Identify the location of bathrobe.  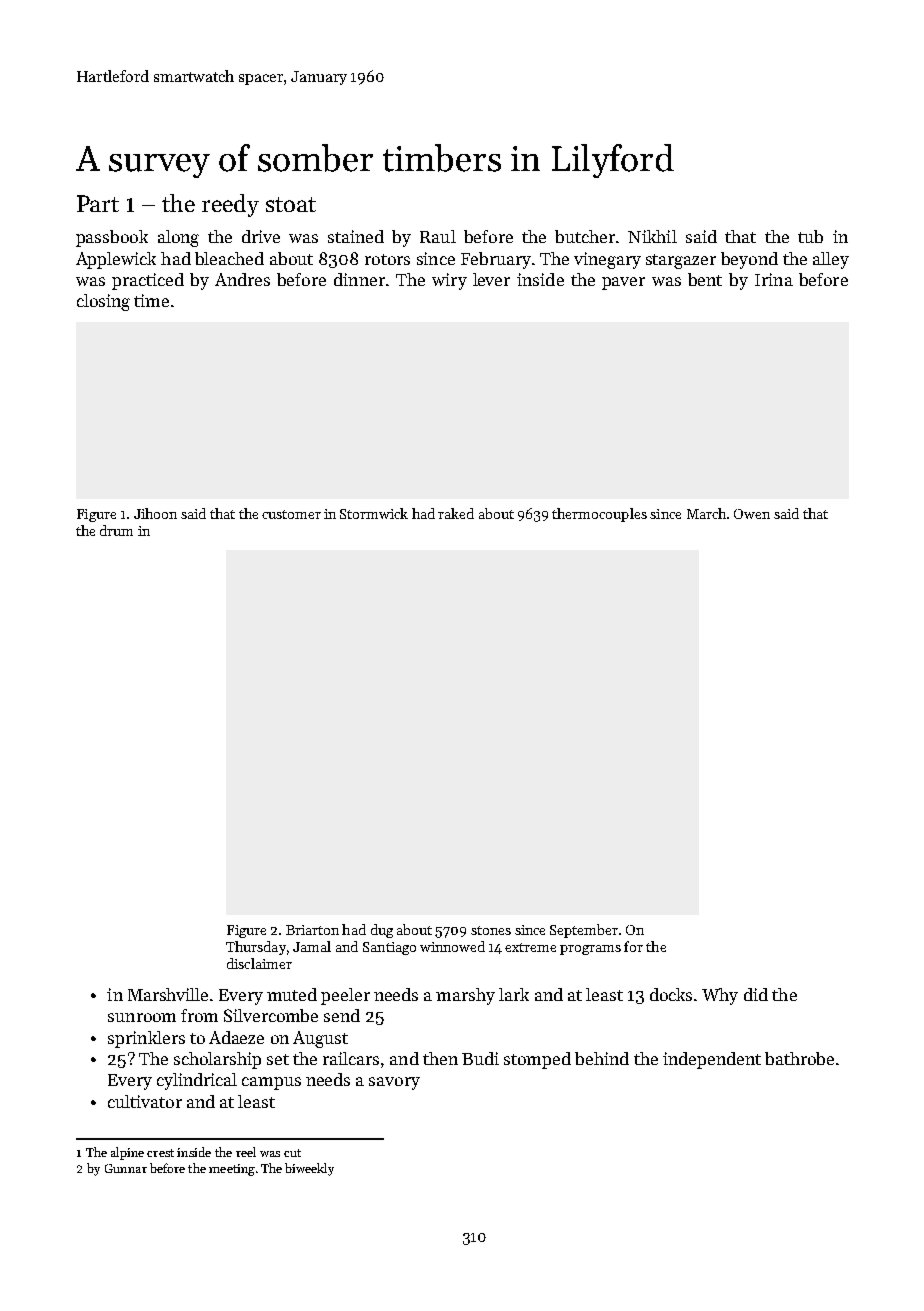
(799, 1058).
